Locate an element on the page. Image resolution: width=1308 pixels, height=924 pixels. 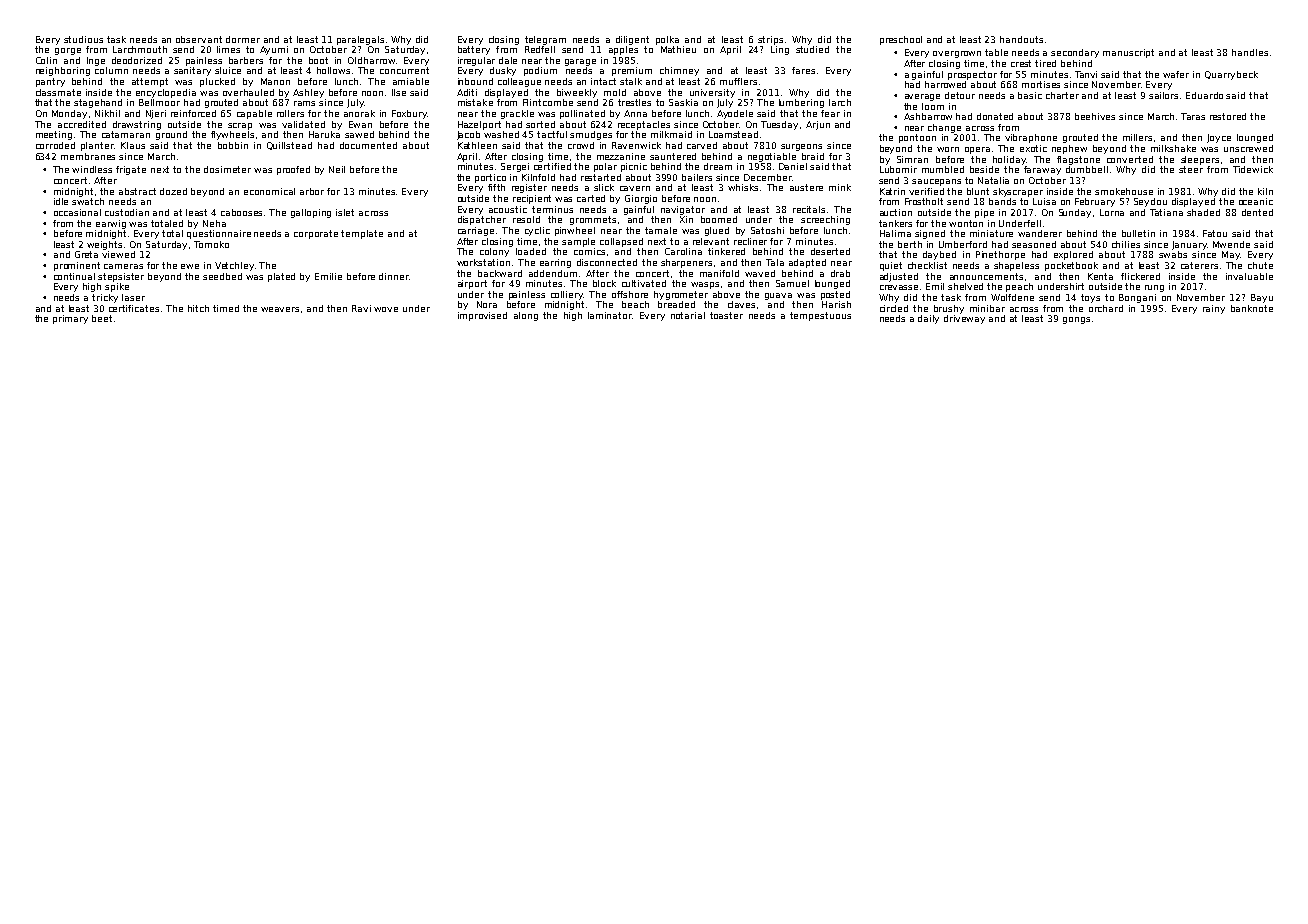
receptacles is located at coordinates (644, 125).
